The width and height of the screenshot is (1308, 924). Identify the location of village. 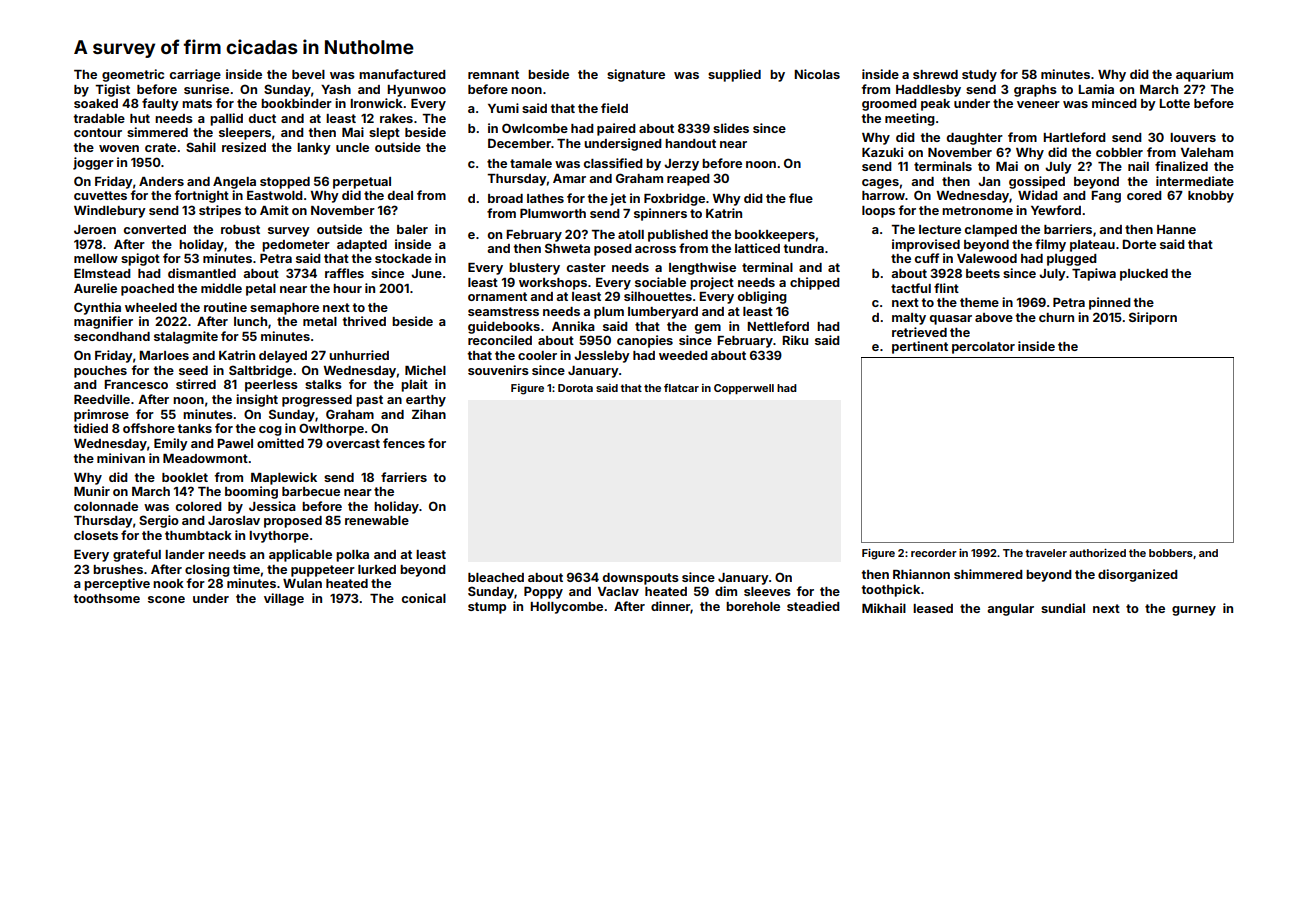
(284, 599).
